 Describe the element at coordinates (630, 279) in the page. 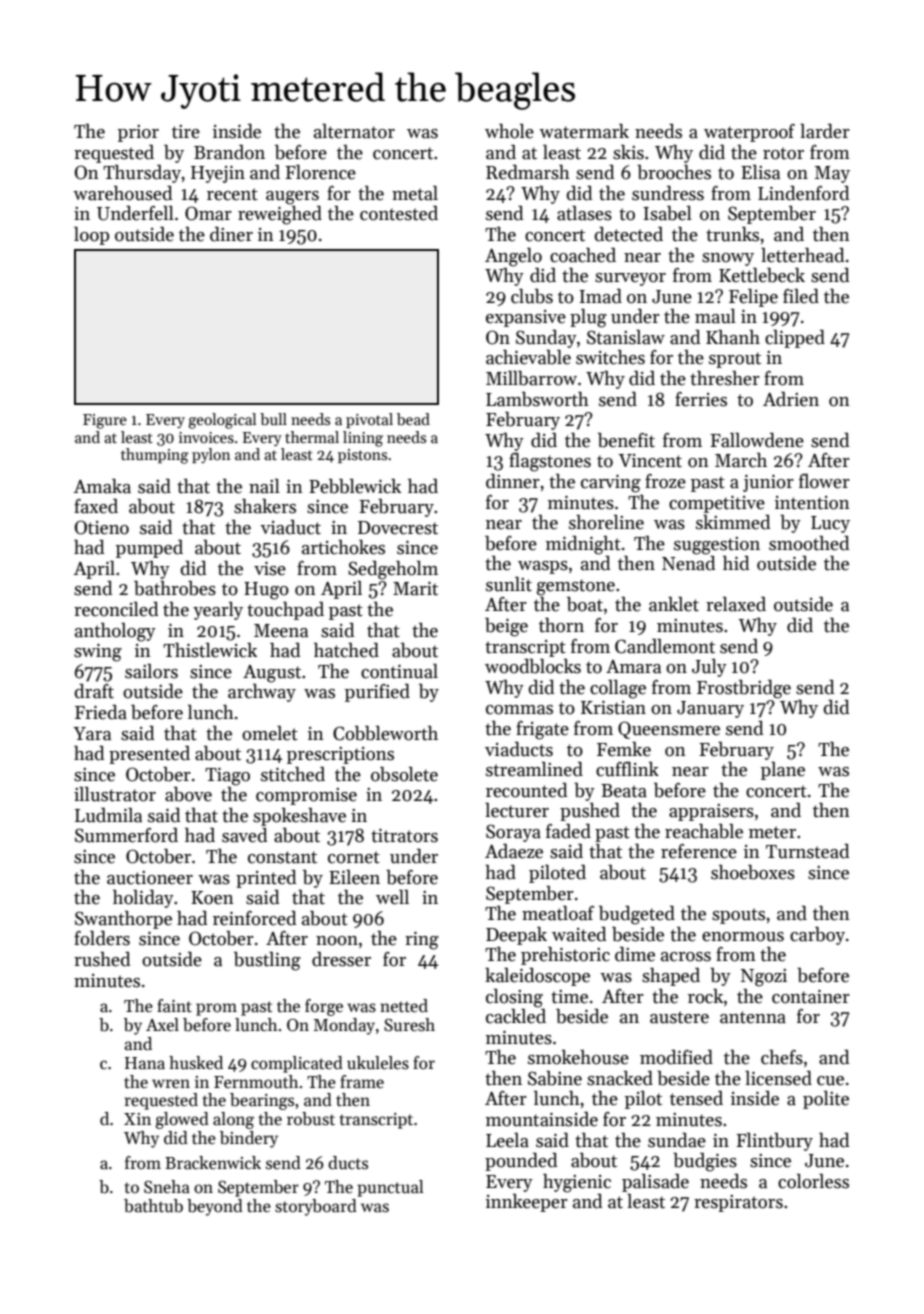

I see `surveyor` at that location.
